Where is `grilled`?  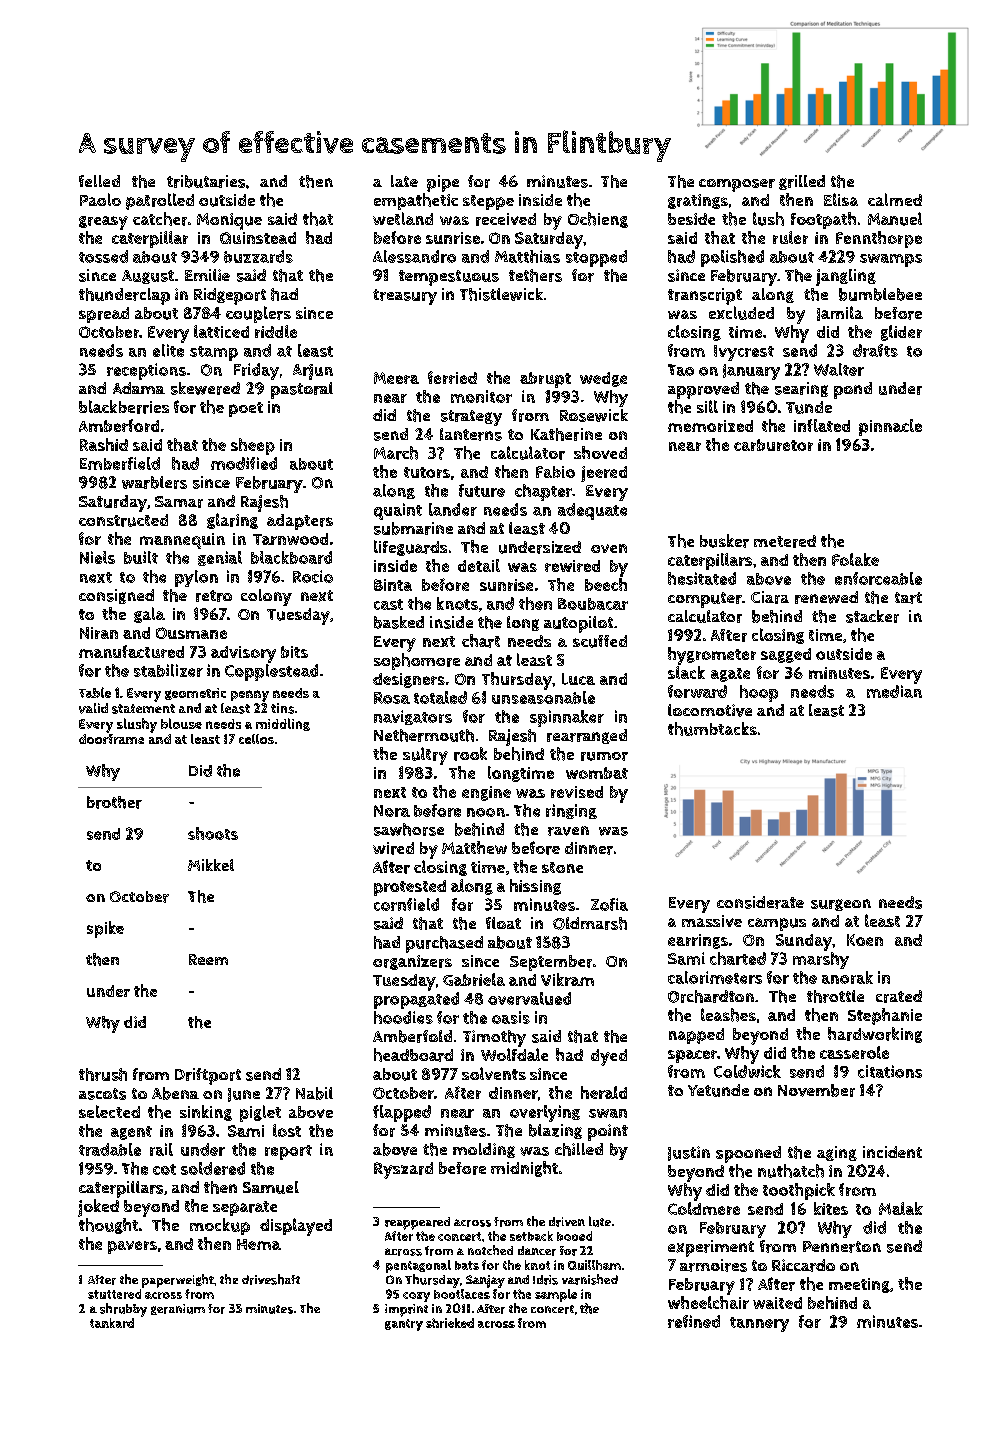
grilled is located at coordinates (802, 182).
